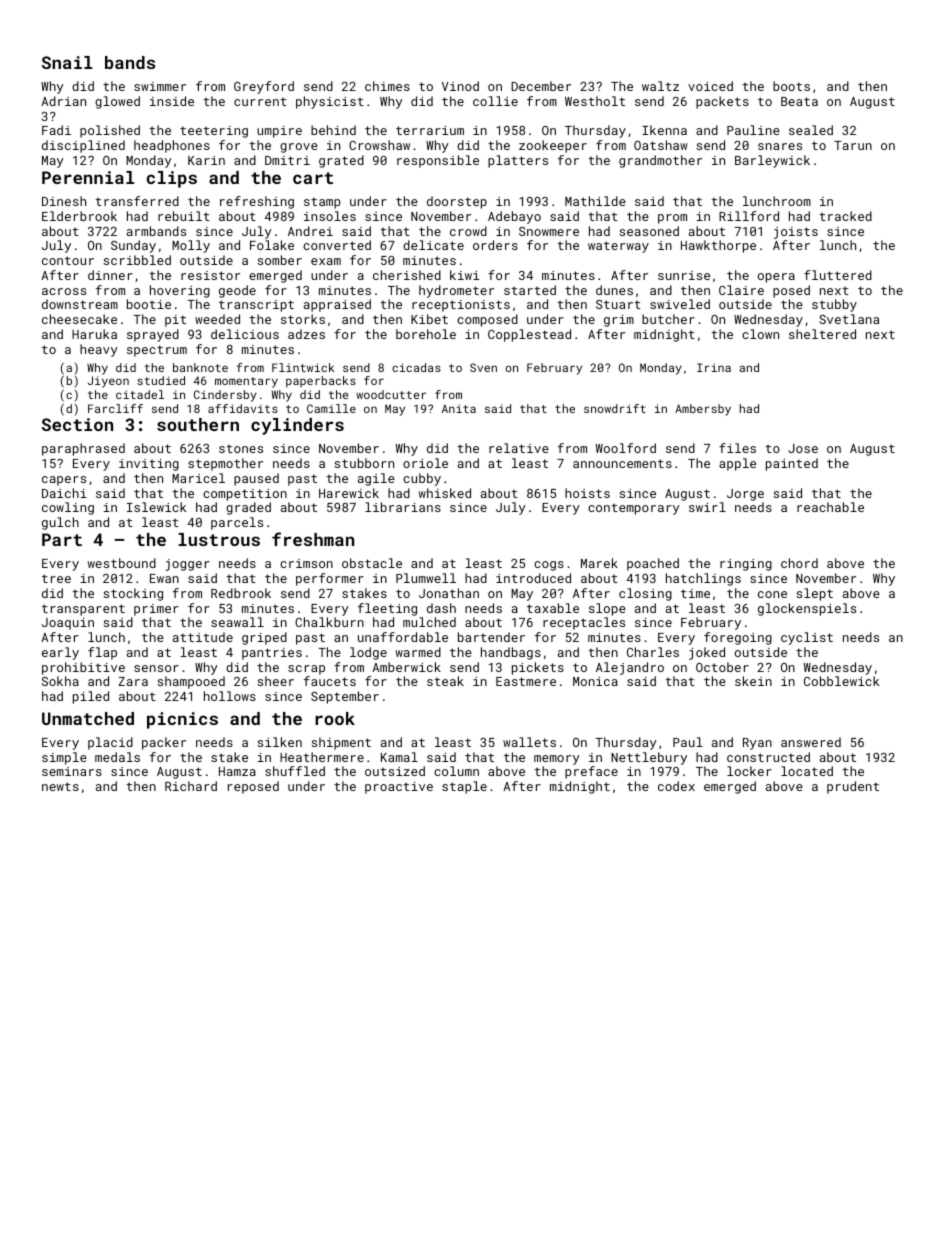 This screenshot has width=952, height=1233. What do you see at coordinates (760, 334) in the screenshot?
I see `clown` at bounding box center [760, 334].
